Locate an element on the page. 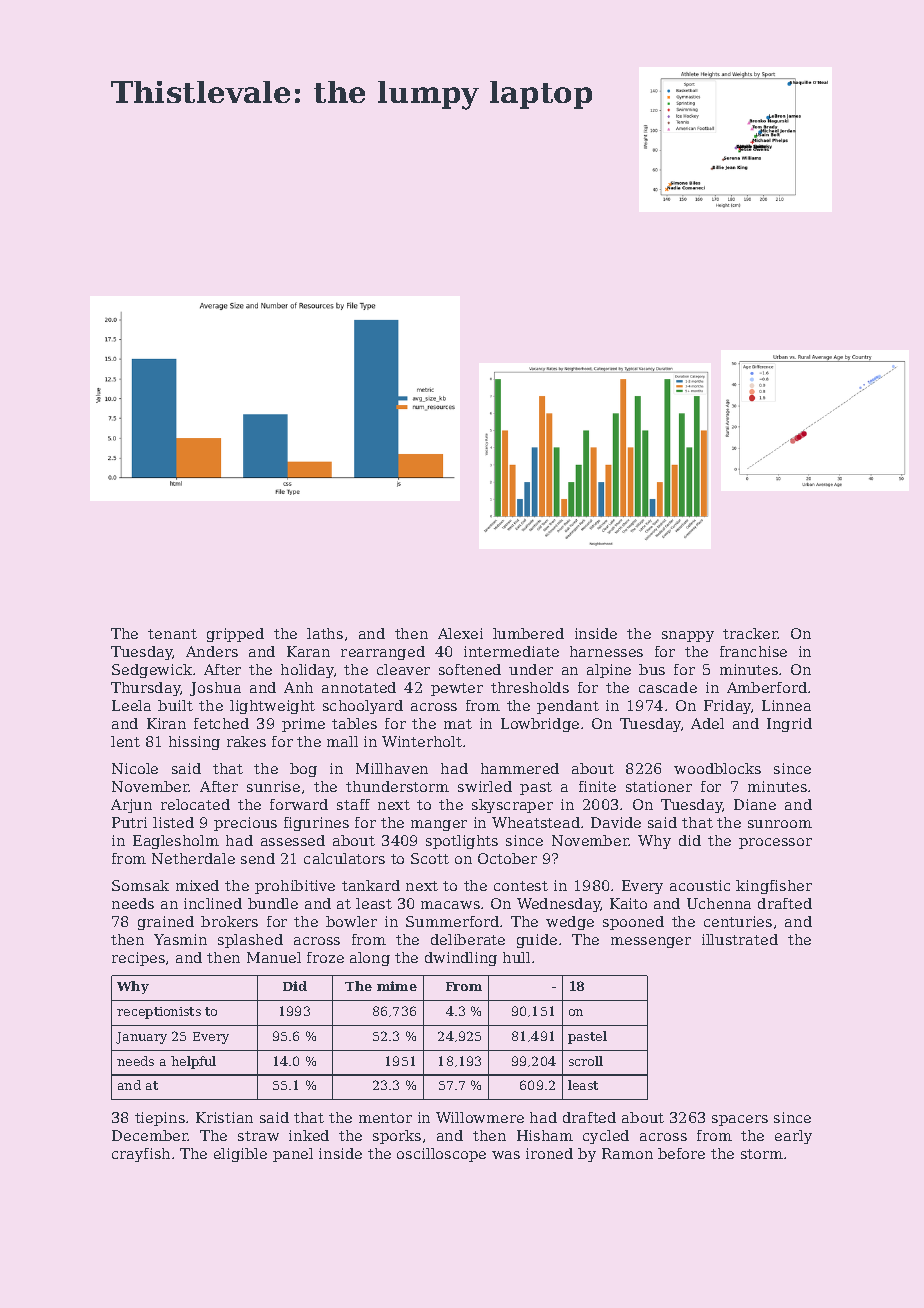  hissing is located at coordinates (194, 743).
